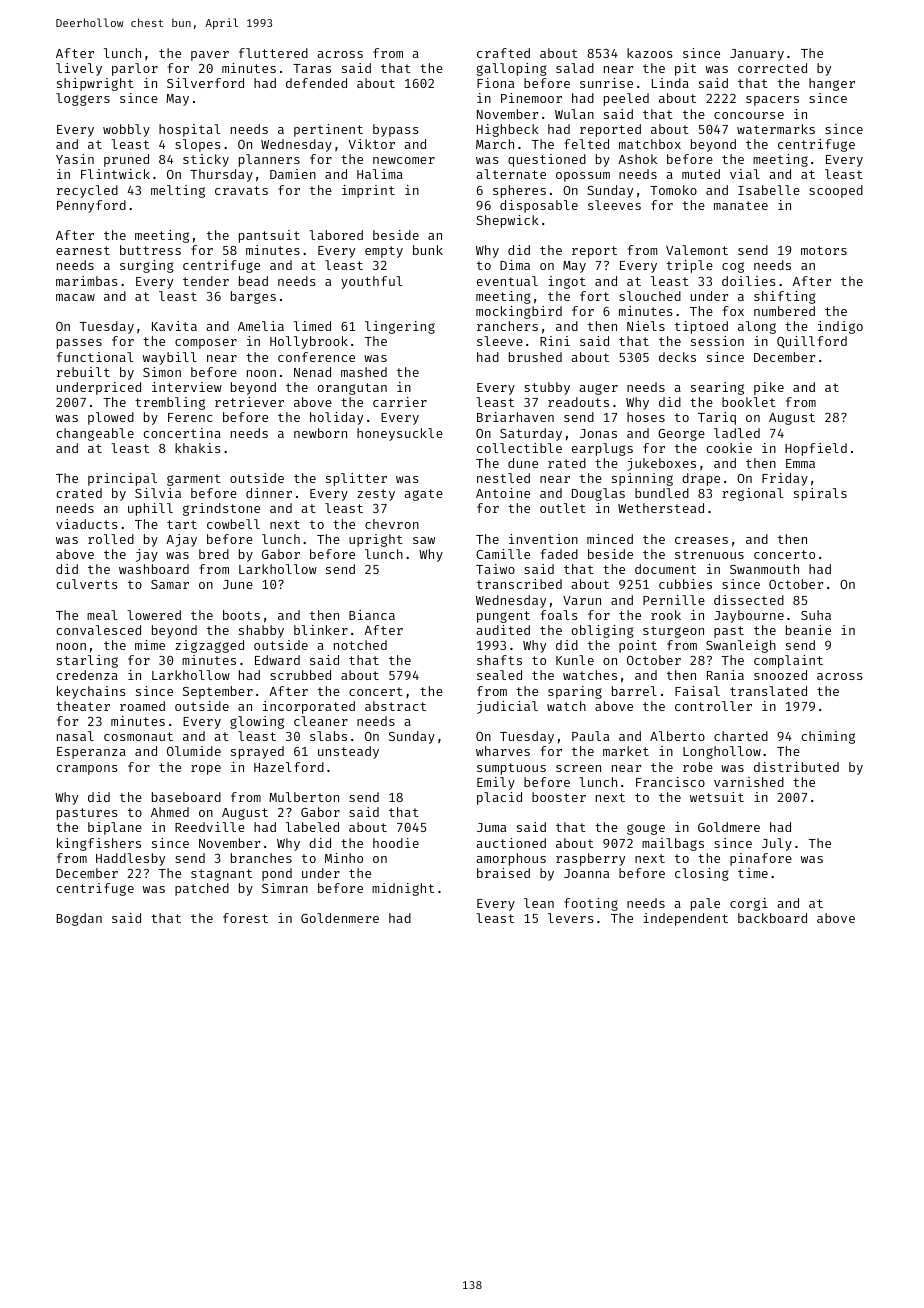 This document has height=1308, width=924. I want to click on hospital, so click(189, 130).
